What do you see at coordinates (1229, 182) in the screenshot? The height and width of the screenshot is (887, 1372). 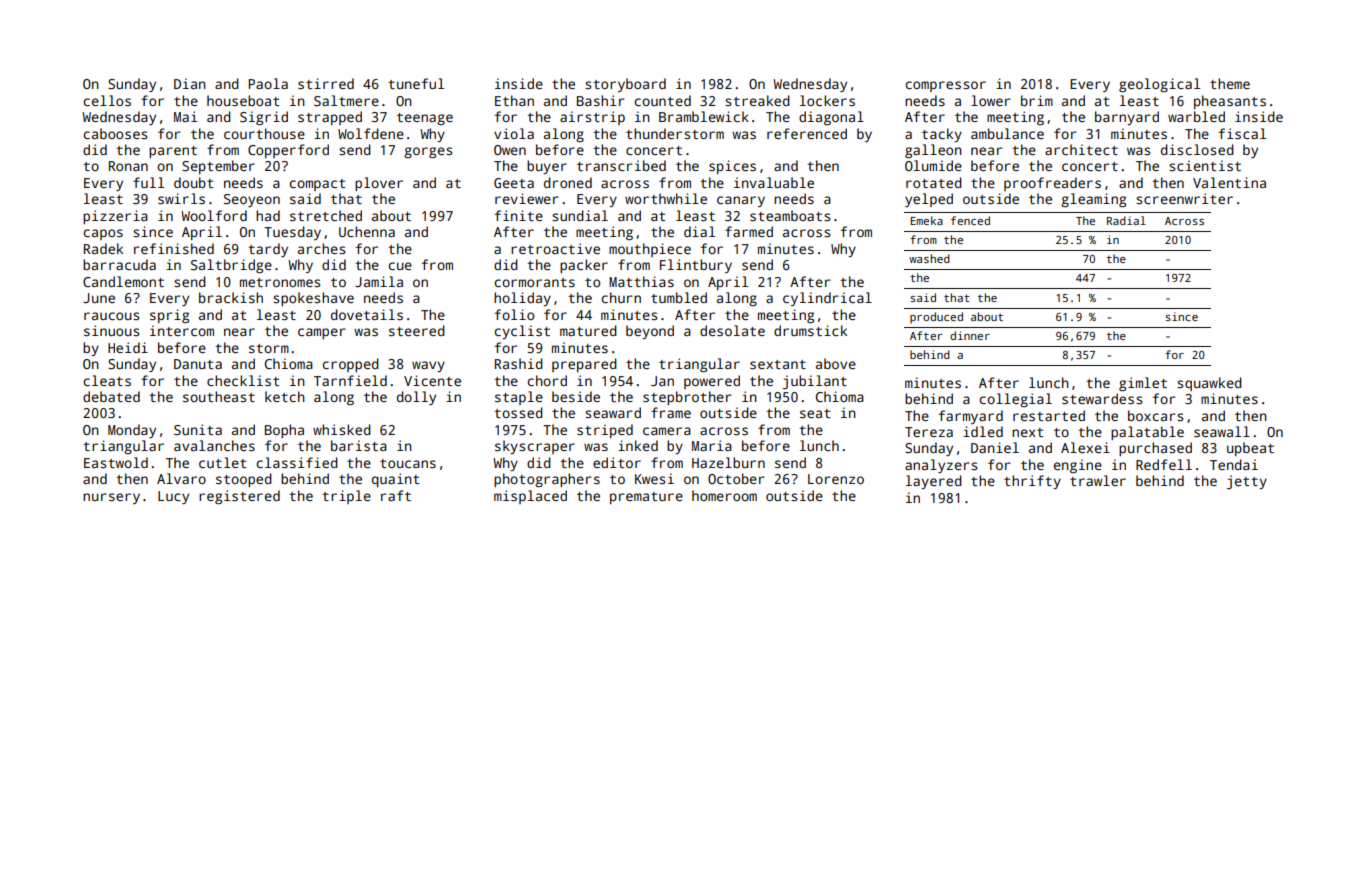 I see `Valentina` at bounding box center [1229, 182].
